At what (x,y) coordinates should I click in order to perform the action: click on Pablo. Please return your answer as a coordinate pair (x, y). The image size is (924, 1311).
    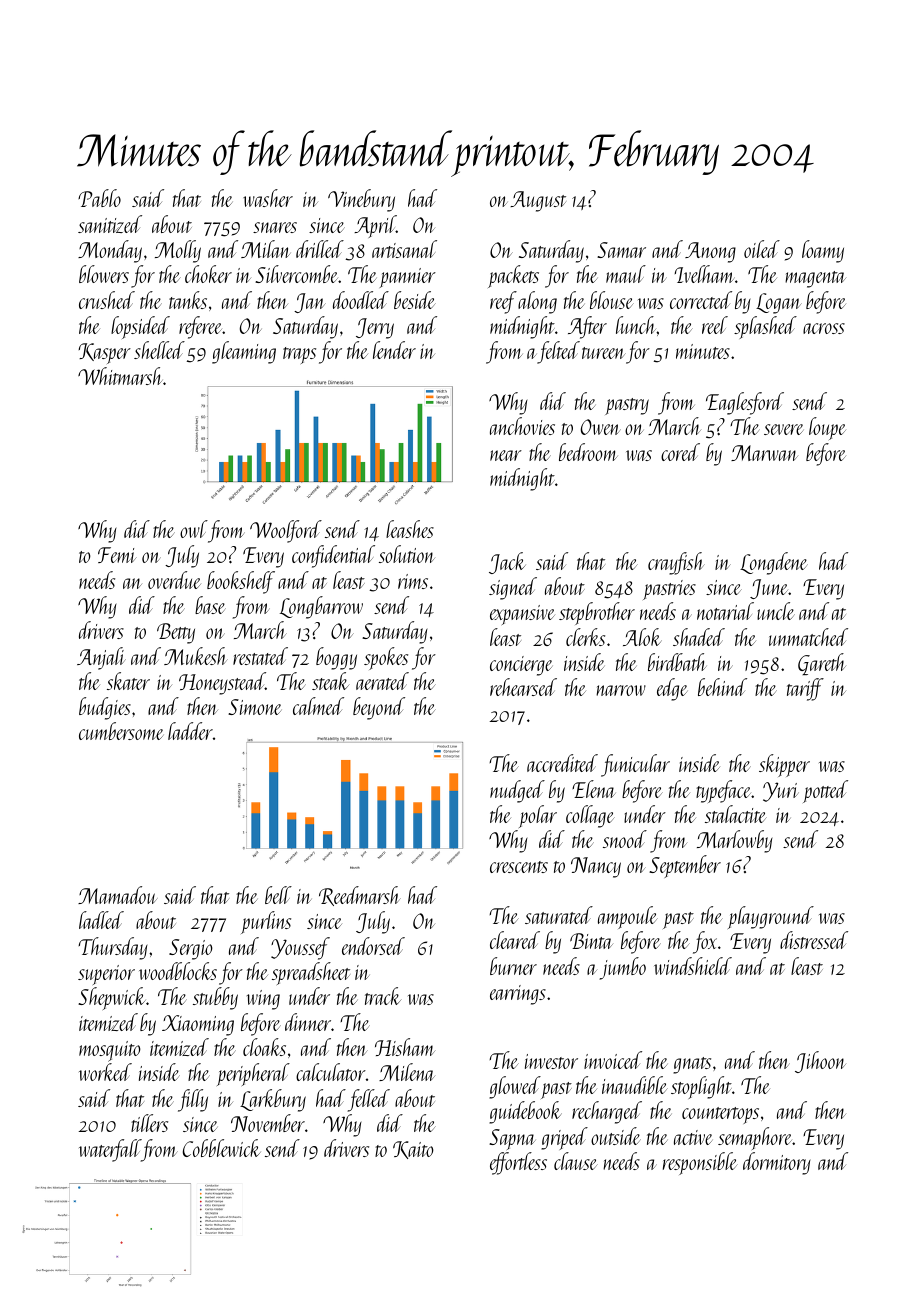
    Looking at the image, I should click on (99, 198).
